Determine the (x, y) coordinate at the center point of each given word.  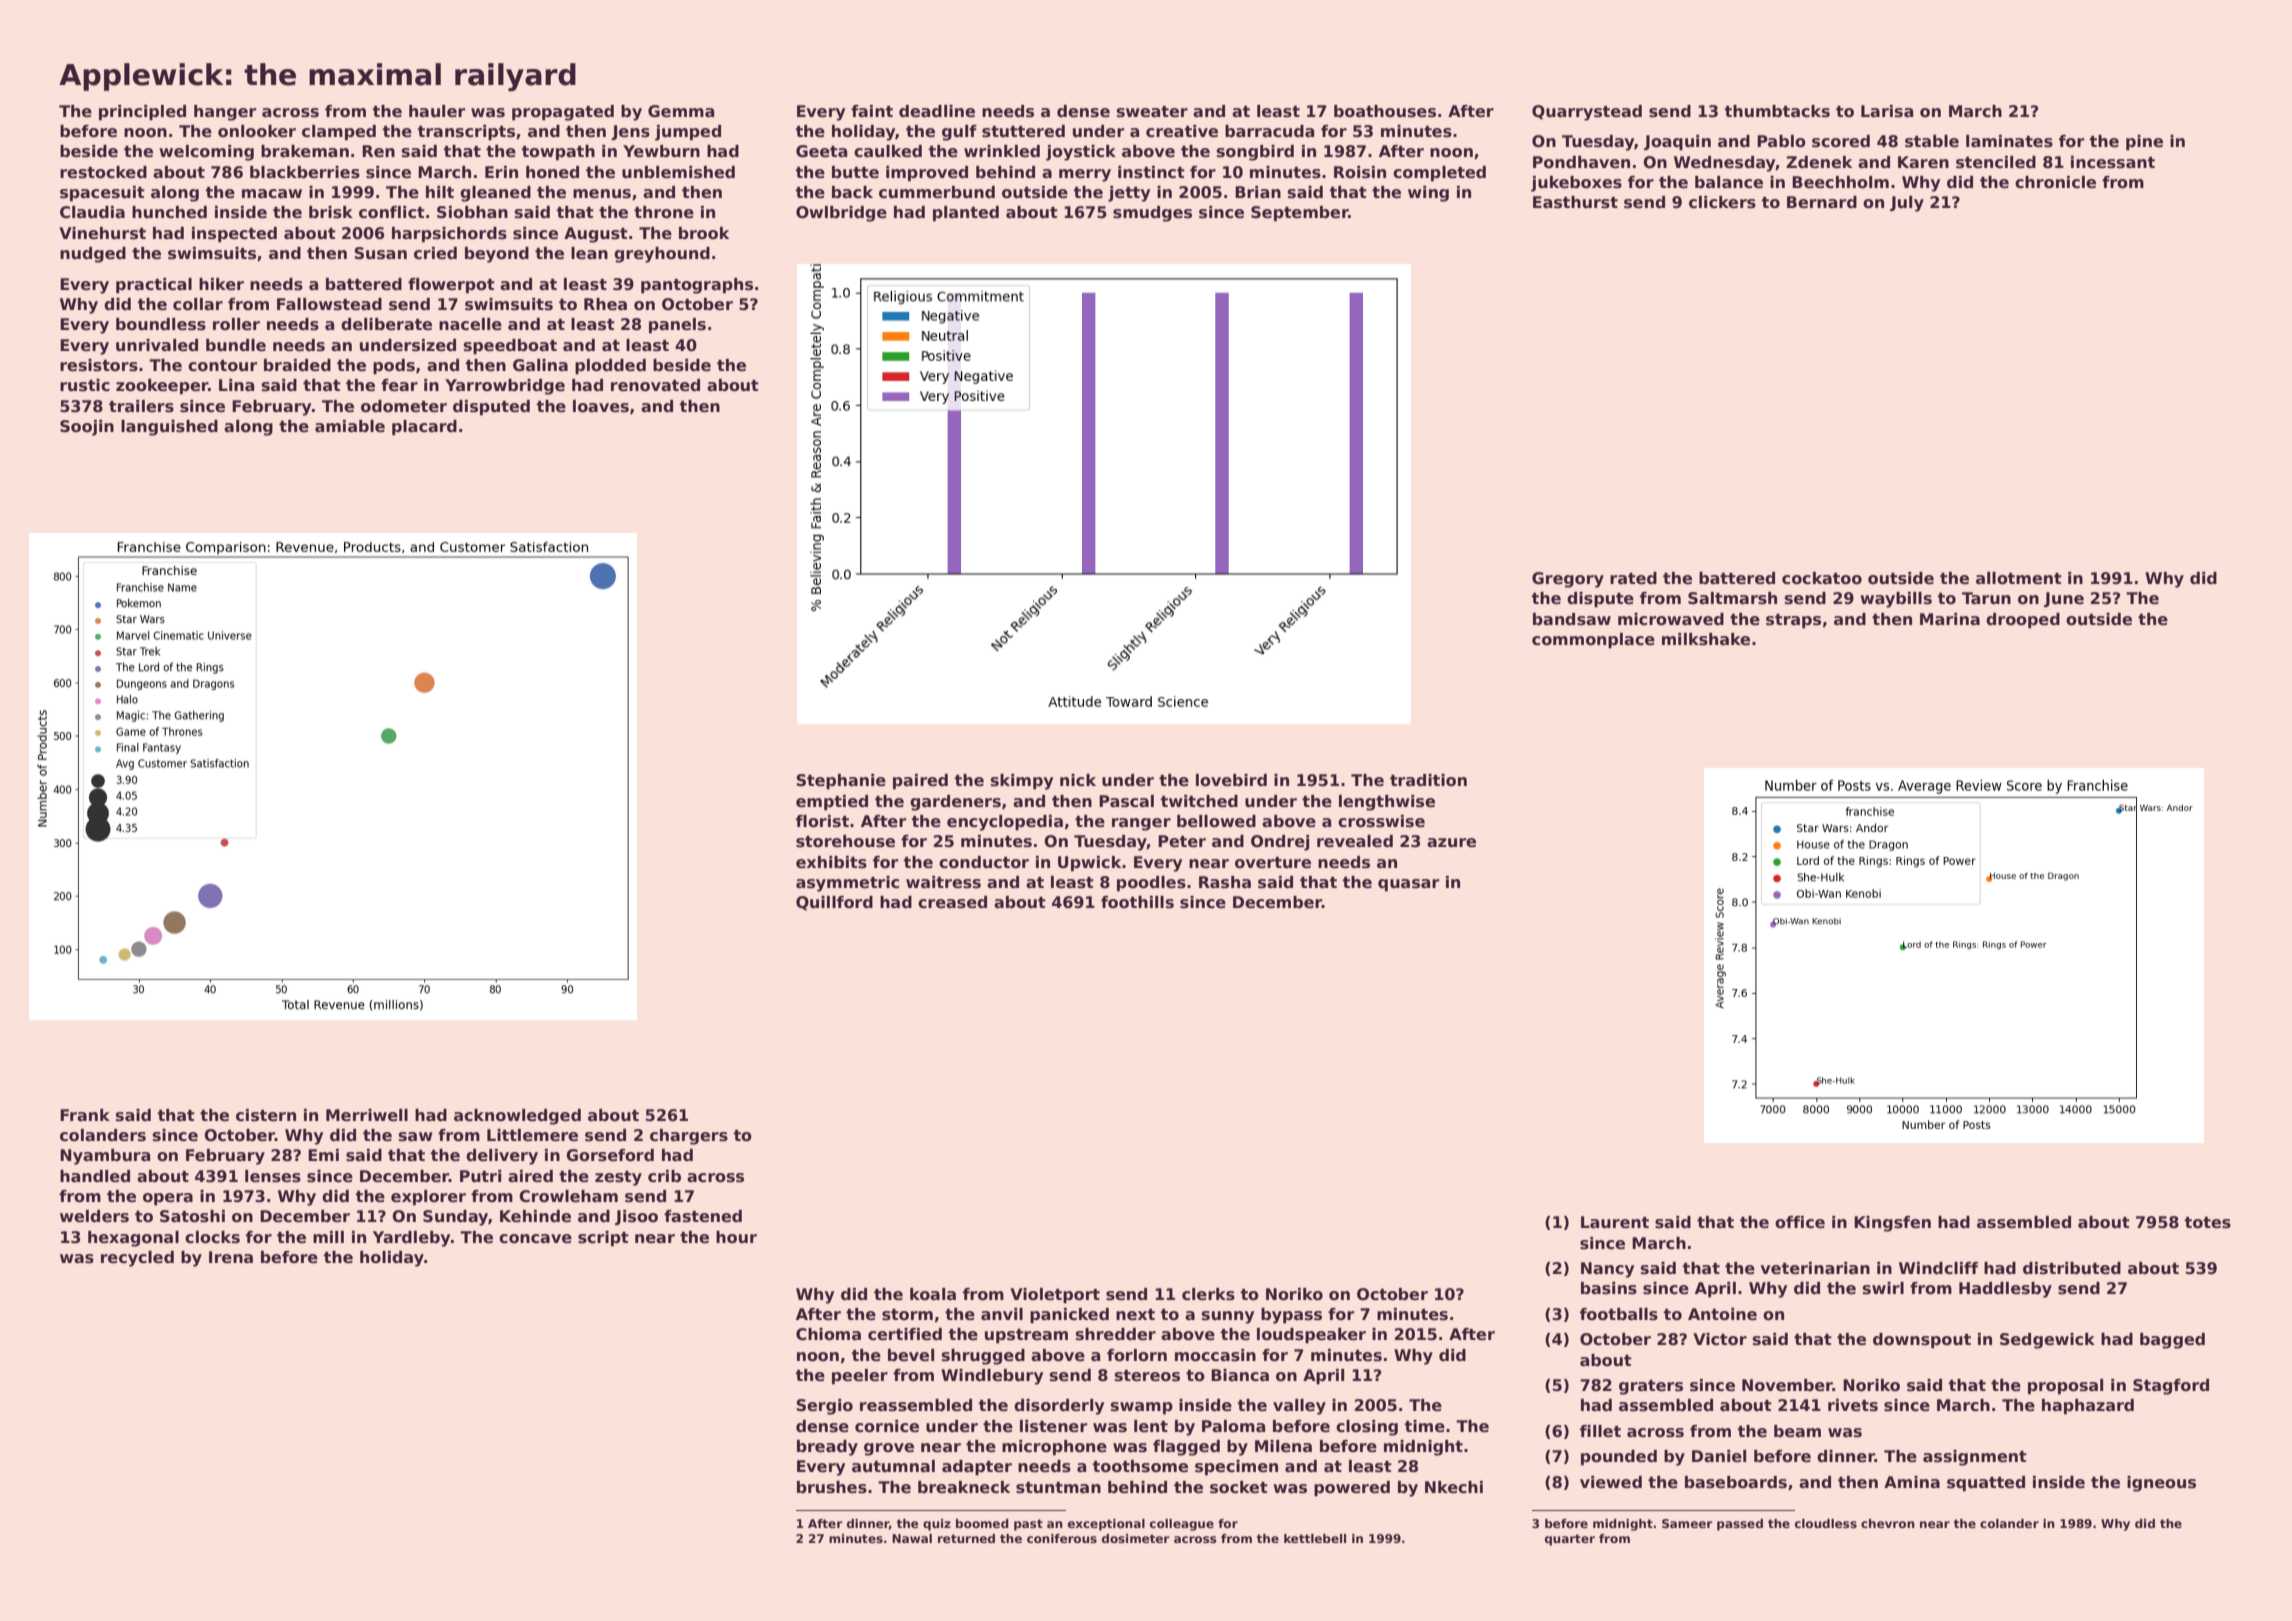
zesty (618, 1178)
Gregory (1568, 580)
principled (142, 113)
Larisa (1887, 111)
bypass (1291, 1316)
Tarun (1986, 598)
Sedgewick (2047, 1341)
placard (424, 428)
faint (872, 111)
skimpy (1022, 782)
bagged (2172, 1341)
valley (1299, 1407)
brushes (832, 1487)
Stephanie (841, 782)
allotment (2019, 578)
